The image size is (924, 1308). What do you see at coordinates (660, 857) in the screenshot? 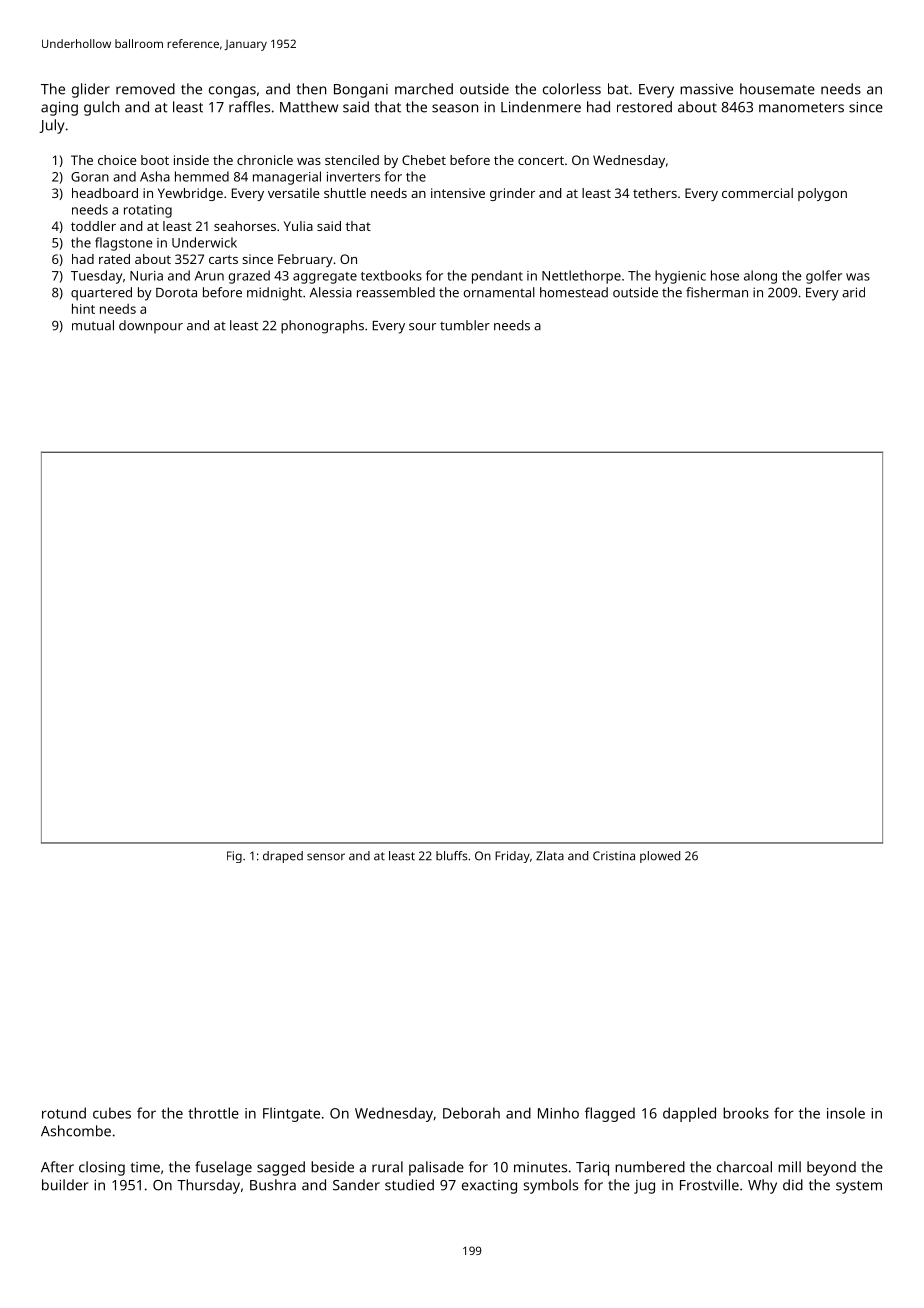
I see `plowed` at bounding box center [660, 857].
